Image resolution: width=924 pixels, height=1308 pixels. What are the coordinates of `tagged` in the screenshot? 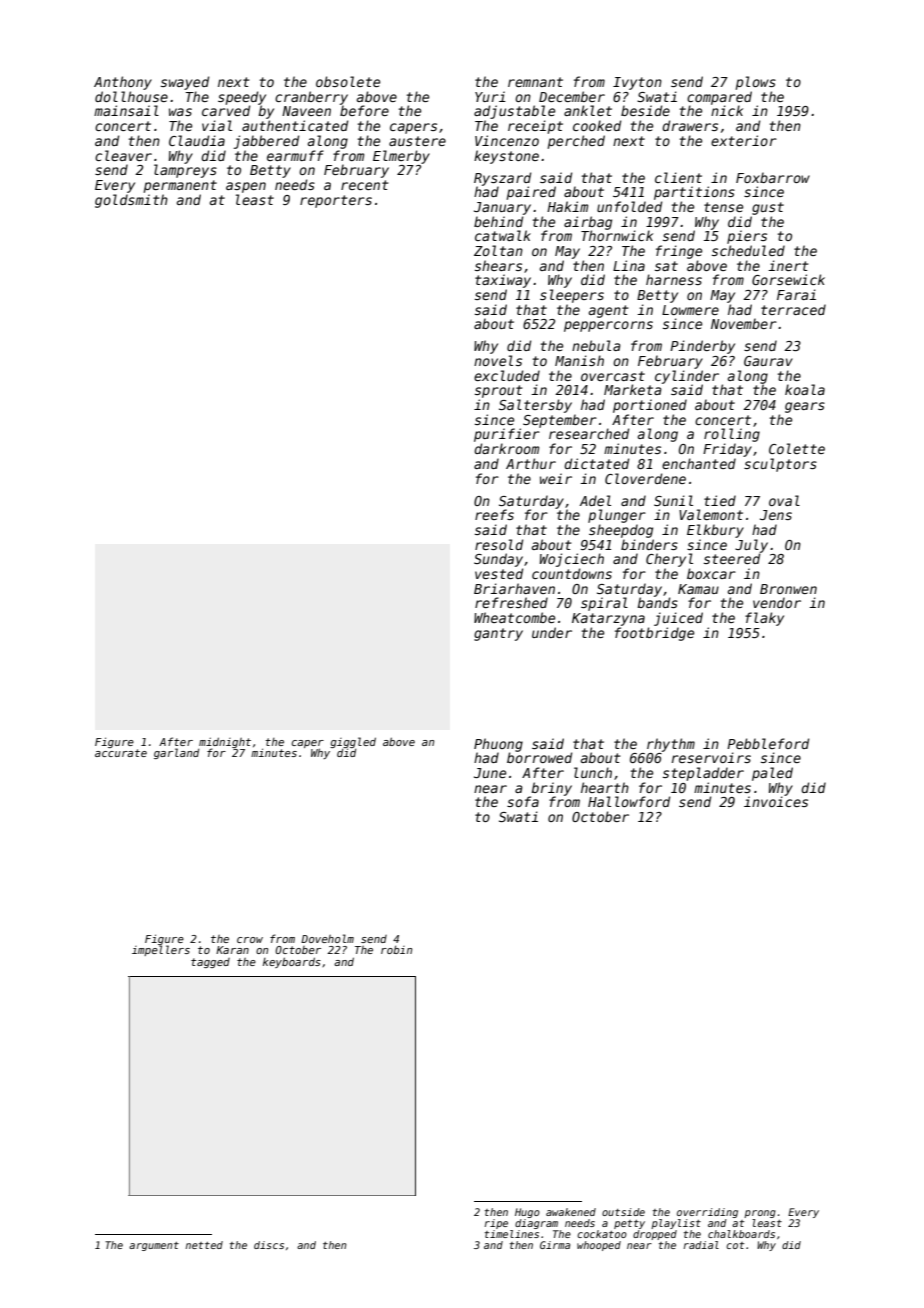 It's located at (210, 963).
